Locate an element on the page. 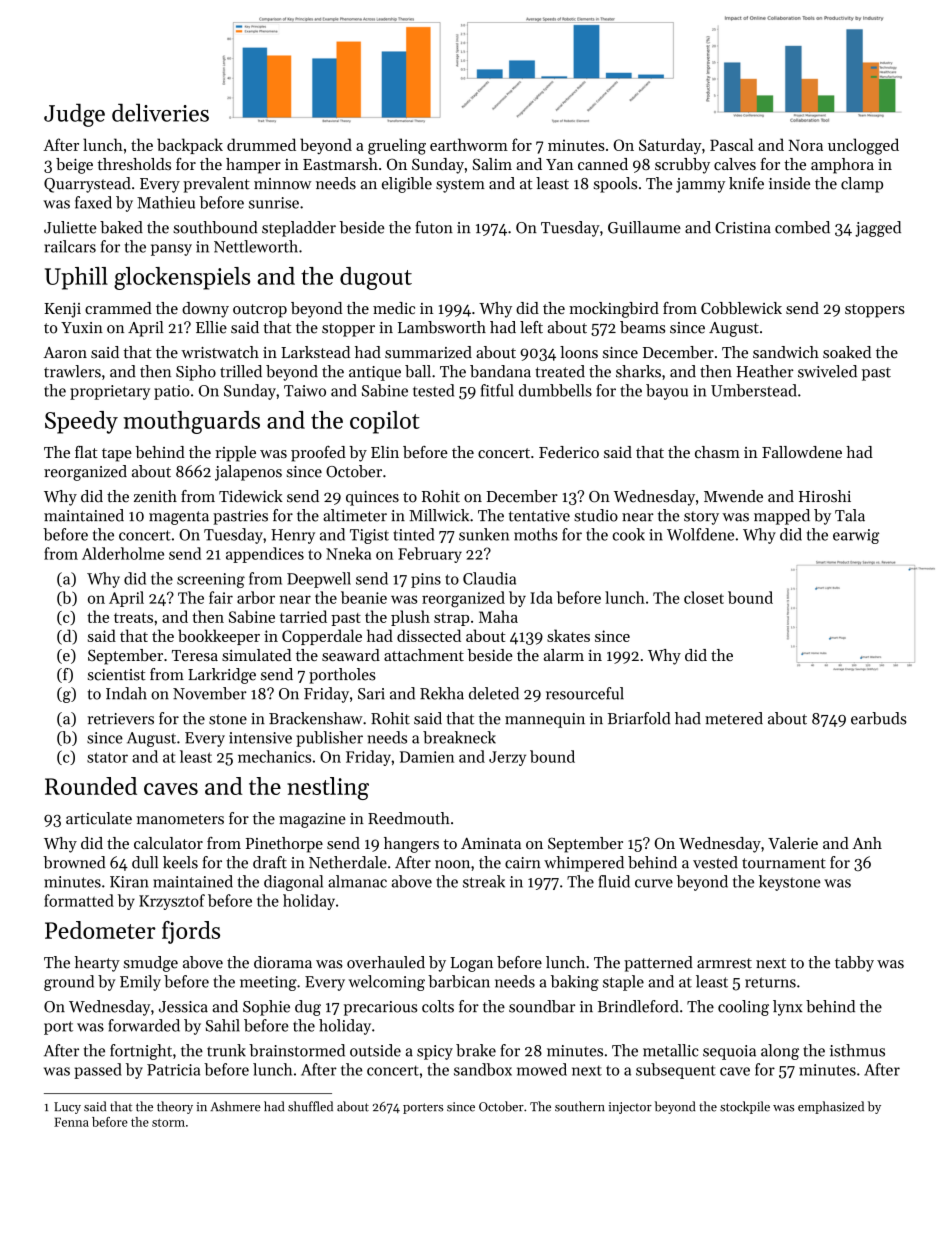 Image resolution: width=952 pixels, height=1233 pixels. Heather is located at coordinates (765, 371).
